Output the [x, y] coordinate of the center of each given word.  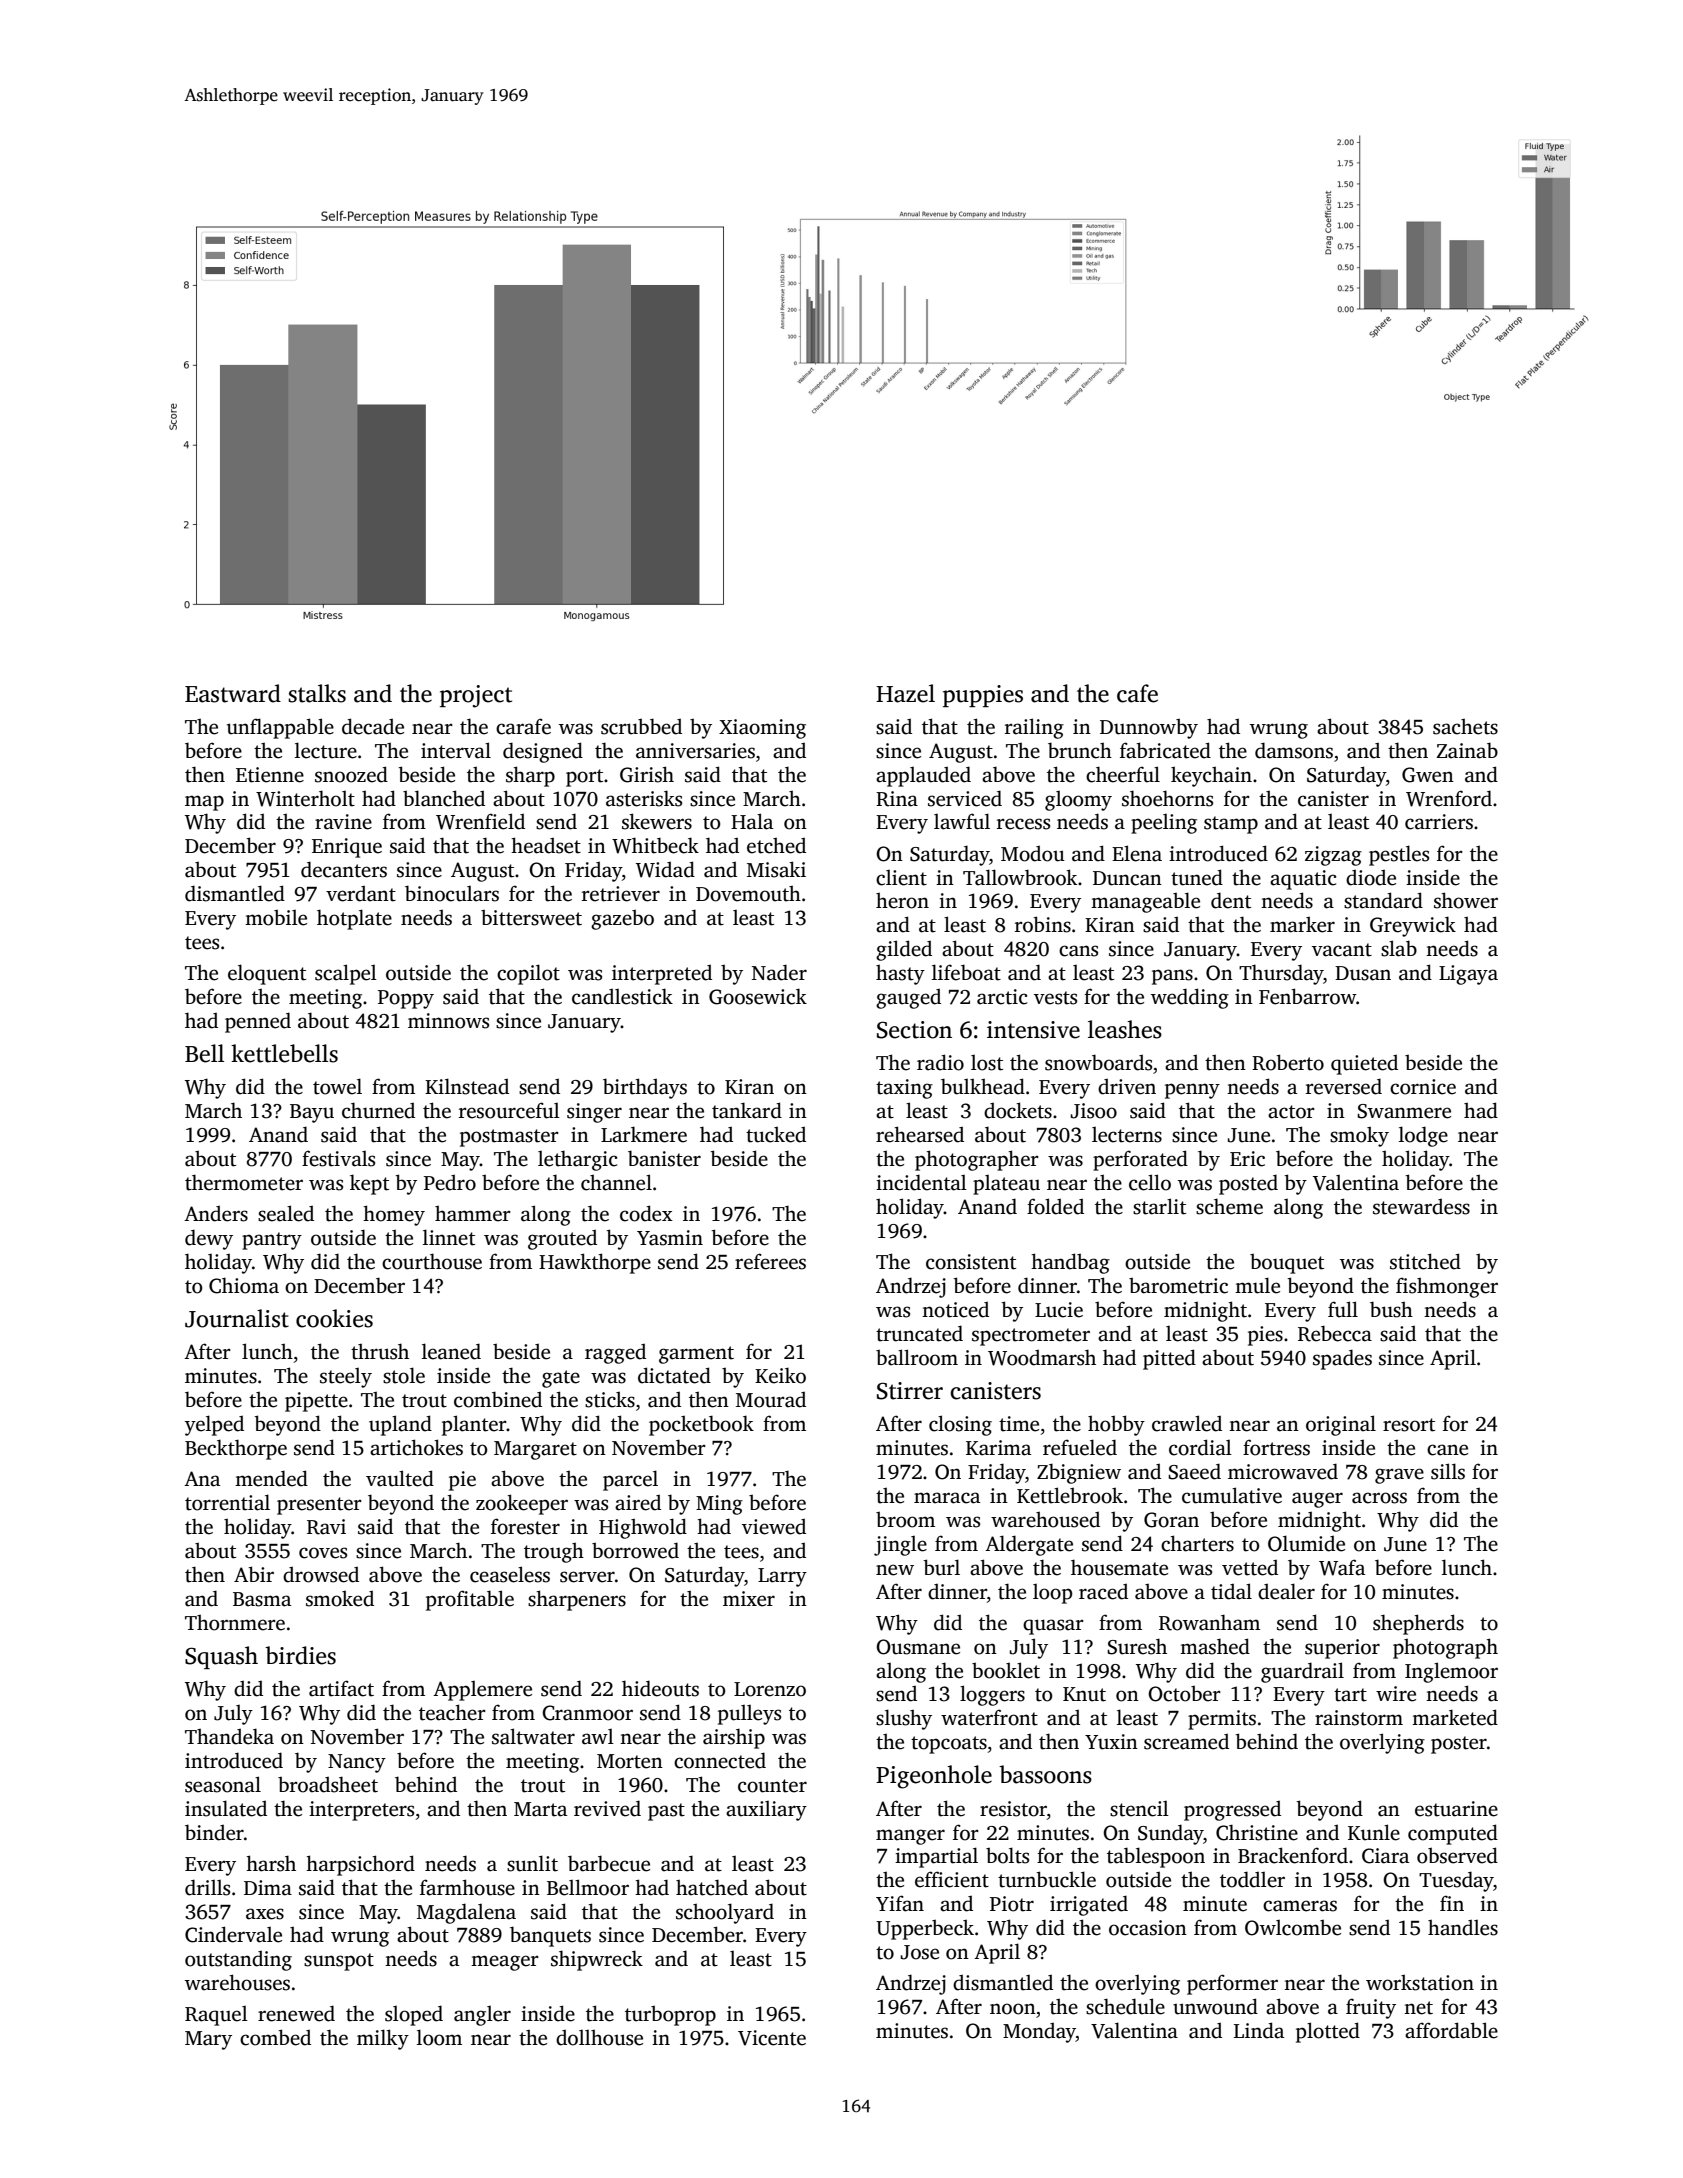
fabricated [1165, 750]
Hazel [905, 693]
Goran [1171, 1520]
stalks [317, 693]
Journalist [237, 1318]
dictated [674, 1375]
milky [383, 2039]
